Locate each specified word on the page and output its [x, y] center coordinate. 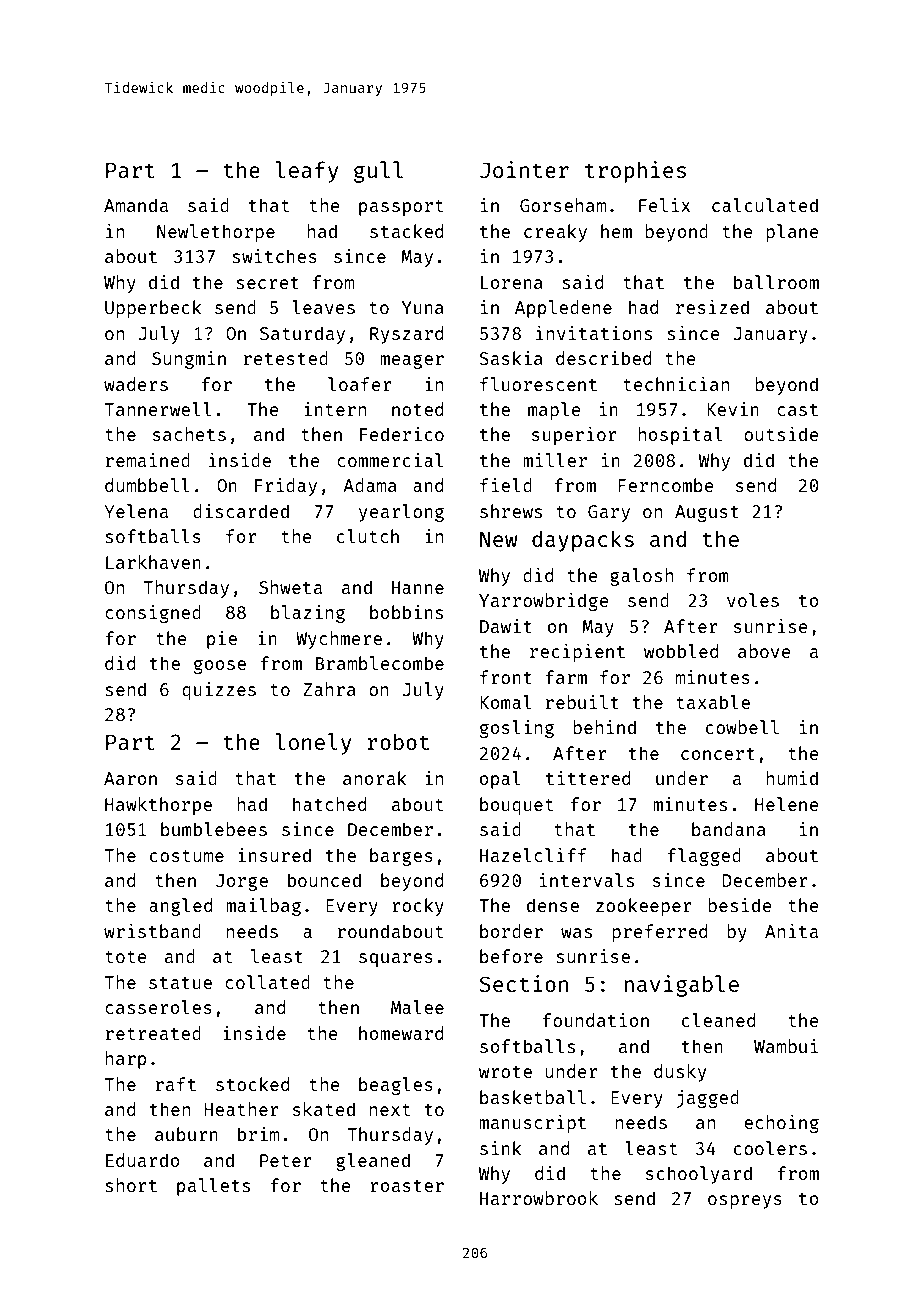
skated [324, 1109]
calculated [765, 205]
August [707, 513]
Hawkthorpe [158, 806]
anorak [375, 778]
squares [396, 960]
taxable [713, 702]
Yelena [136, 511]
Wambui [786, 1046]
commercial [390, 460]
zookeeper [644, 907]
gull [378, 172]
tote [125, 957]
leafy [306, 172]
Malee [417, 1007]
